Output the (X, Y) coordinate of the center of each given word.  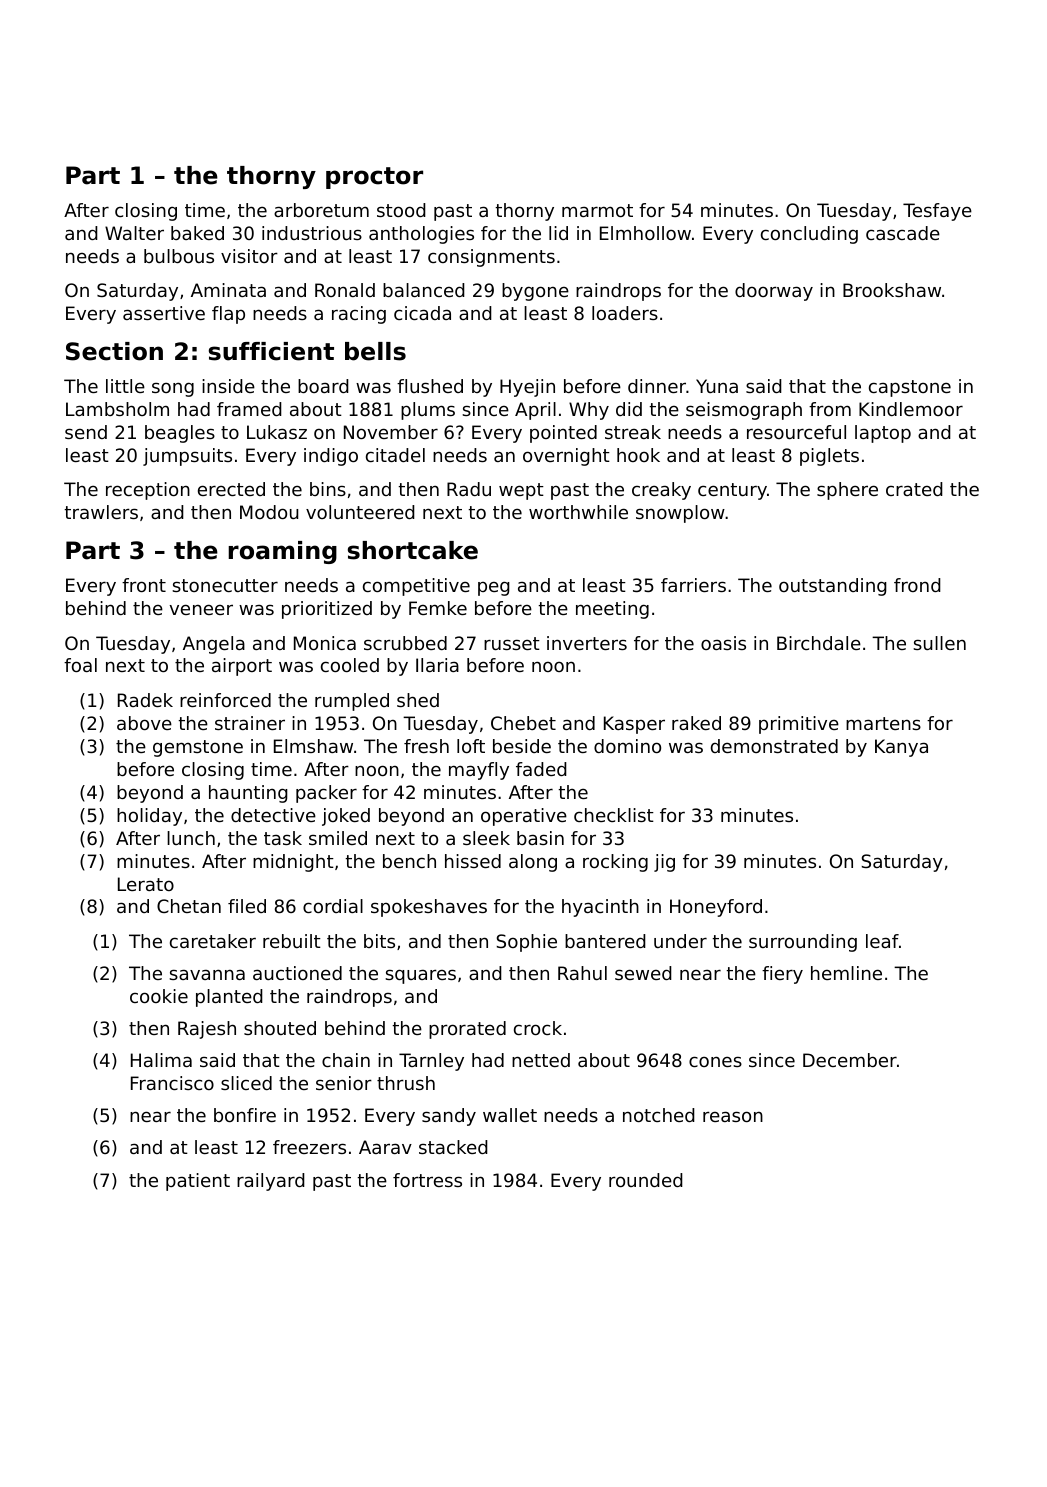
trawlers (101, 512)
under (680, 941)
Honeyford (716, 908)
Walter (134, 233)
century (732, 491)
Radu (469, 489)
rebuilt (292, 941)
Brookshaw (892, 290)
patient (198, 1182)
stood (401, 210)
